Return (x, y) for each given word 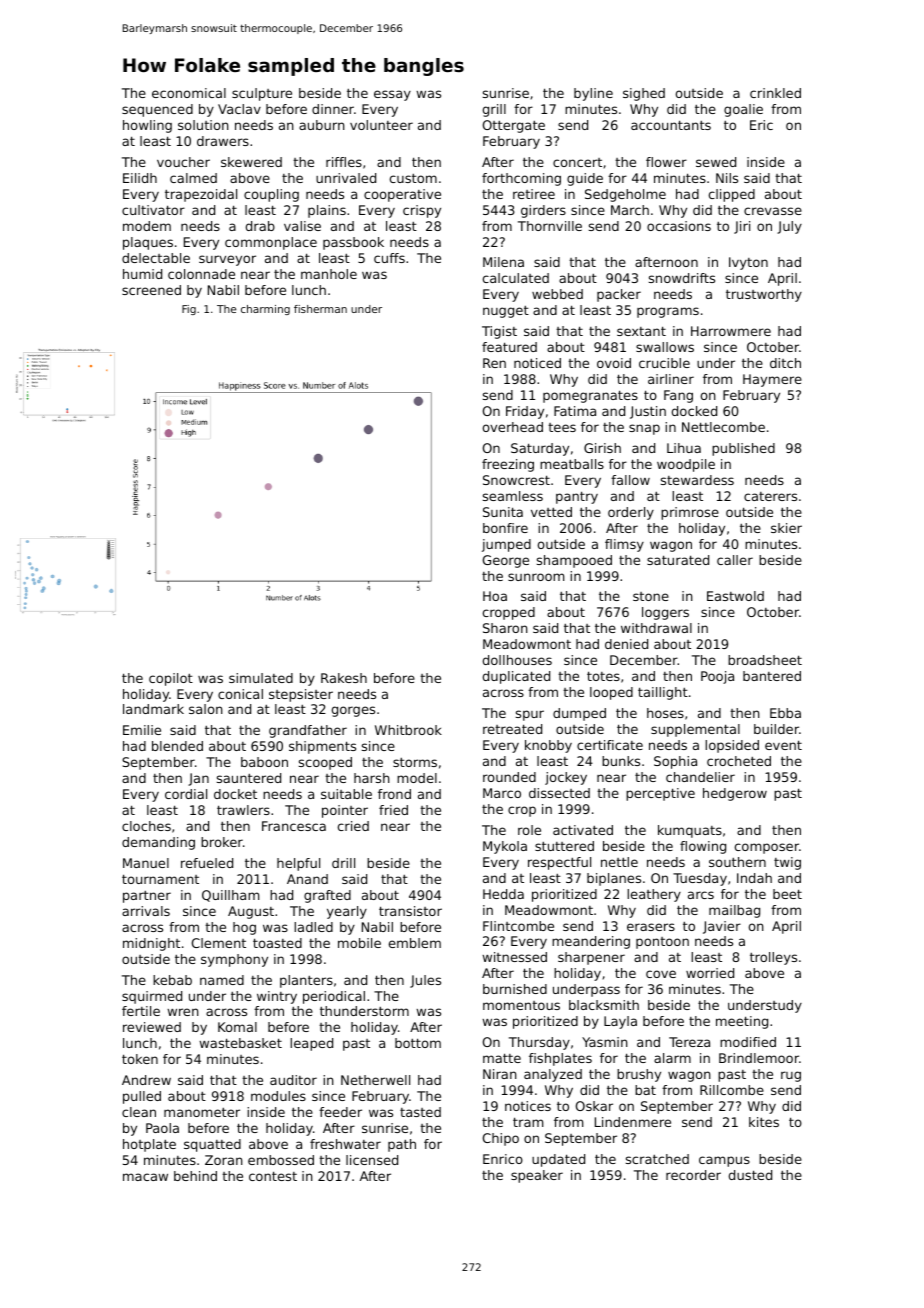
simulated (261, 678)
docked (694, 411)
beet (787, 894)
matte (502, 1058)
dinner (333, 109)
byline (593, 94)
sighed (644, 94)
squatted (212, 1145)
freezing (508, 465)
